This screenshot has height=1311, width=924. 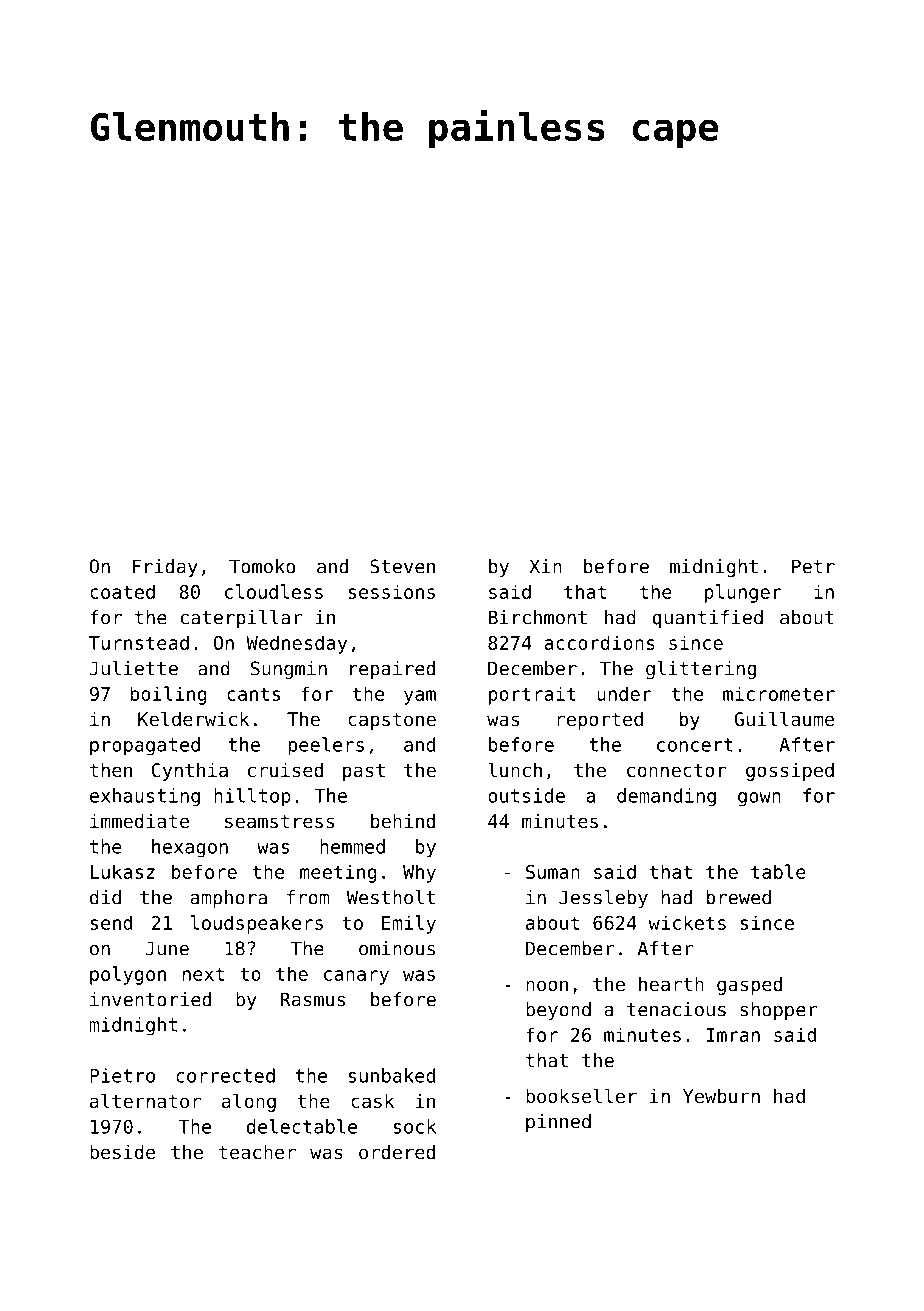 I want to click on hilltop, so click(x=252, y=797).
